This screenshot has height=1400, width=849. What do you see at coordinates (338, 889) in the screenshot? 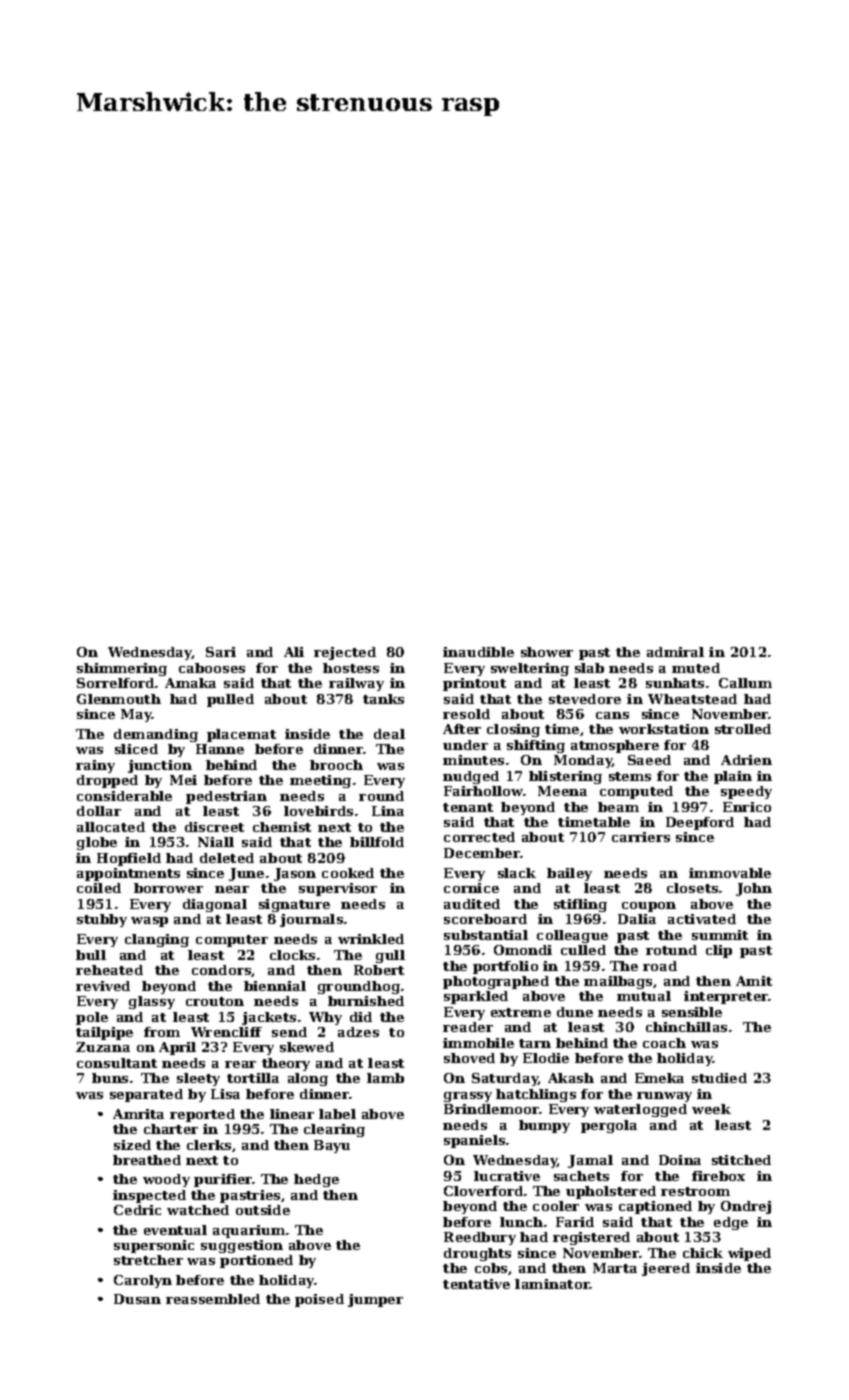
I see `supervisor` at bounding box center [338, 889].
